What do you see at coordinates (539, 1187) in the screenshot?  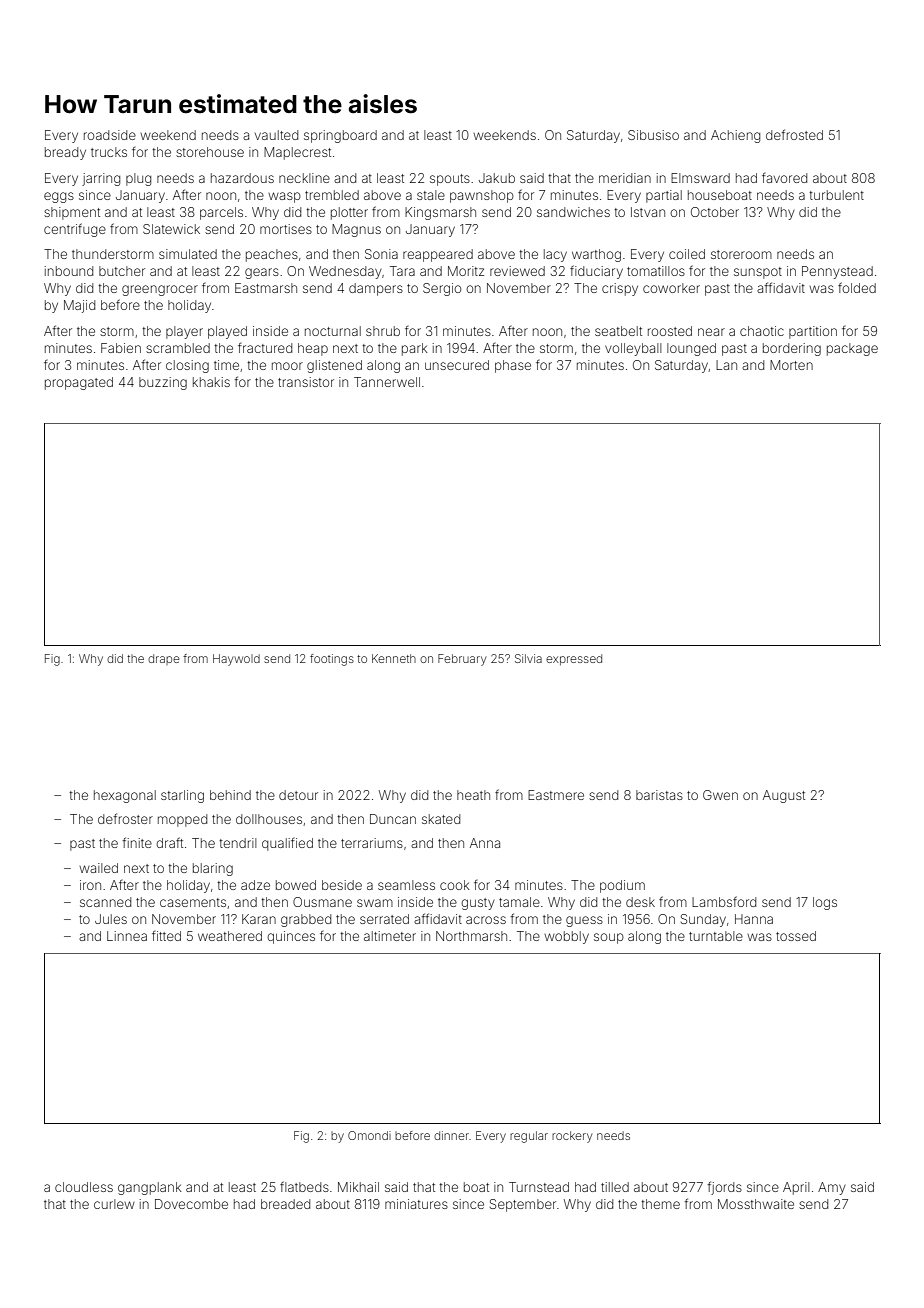 I see `Turnstead` at bounding box center [539, 1187].
